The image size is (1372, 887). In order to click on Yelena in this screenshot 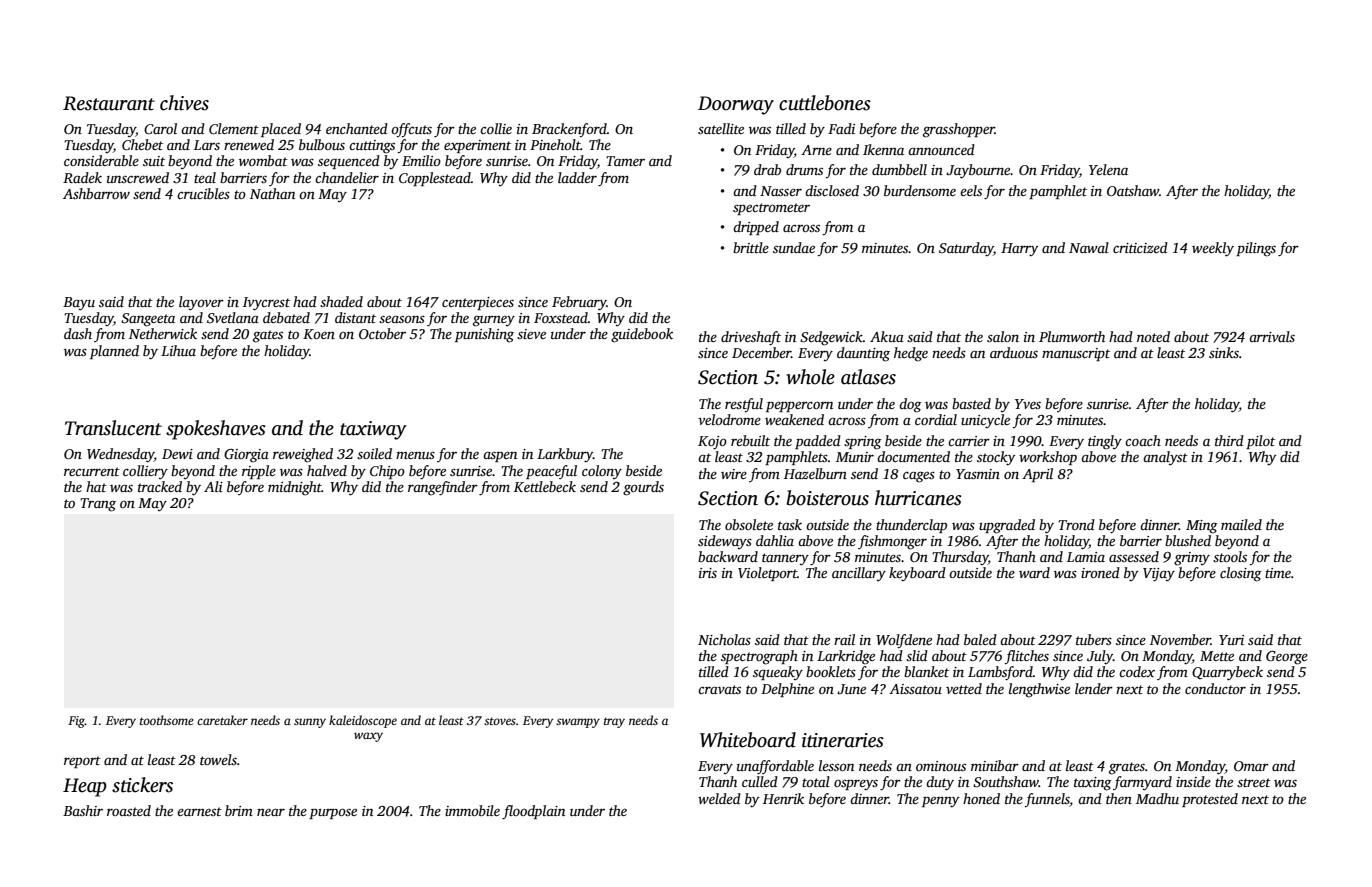, I will do `click(1108, 169)`.
